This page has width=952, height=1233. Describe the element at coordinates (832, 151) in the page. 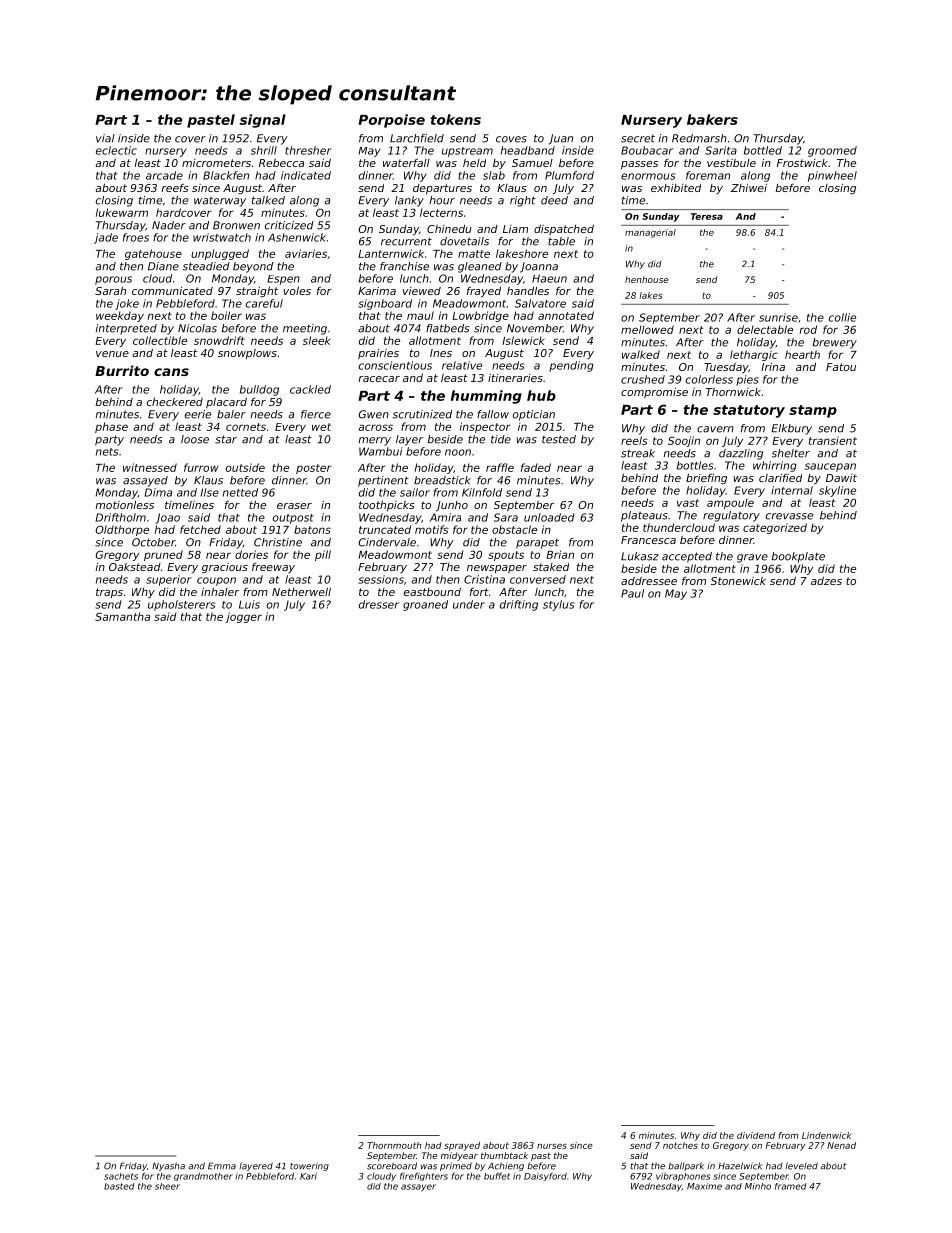

I see `groomed` at that location.
